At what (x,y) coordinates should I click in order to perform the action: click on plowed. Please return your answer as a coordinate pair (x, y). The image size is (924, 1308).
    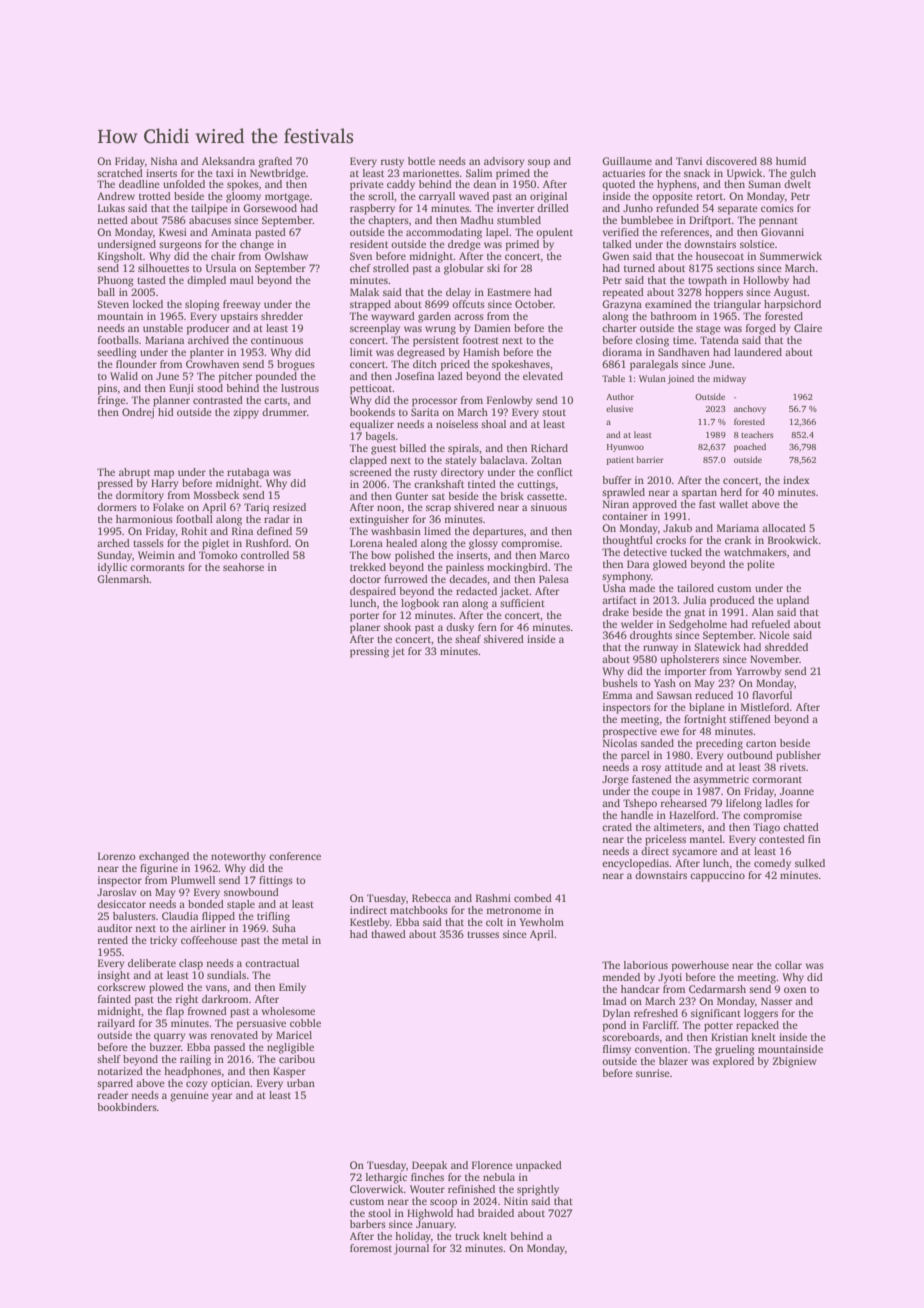
    Looking at the image, I should click on (166, 988).
